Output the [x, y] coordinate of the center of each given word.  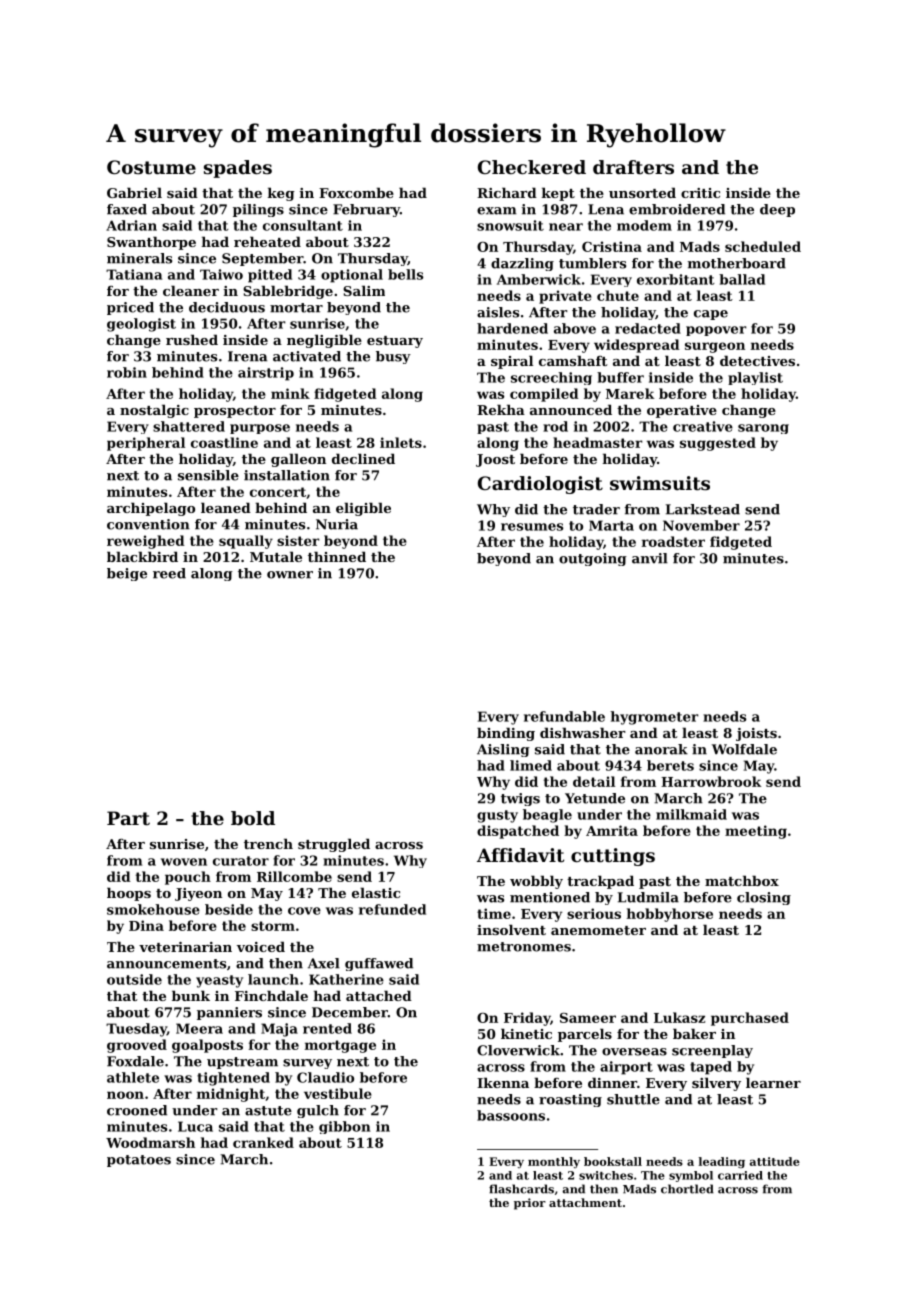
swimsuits [660, 483]
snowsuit [510, 225]
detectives [757, 360]
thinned [337, 556]
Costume [151, 167]
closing [764, 898]
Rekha [501, 409]
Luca [195, 1126]
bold [253, 818]
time [494, 913]
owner [290, 575]
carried [740, 1175]
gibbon [345, 1127]
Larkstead [703, 509]
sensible [208, 475]
